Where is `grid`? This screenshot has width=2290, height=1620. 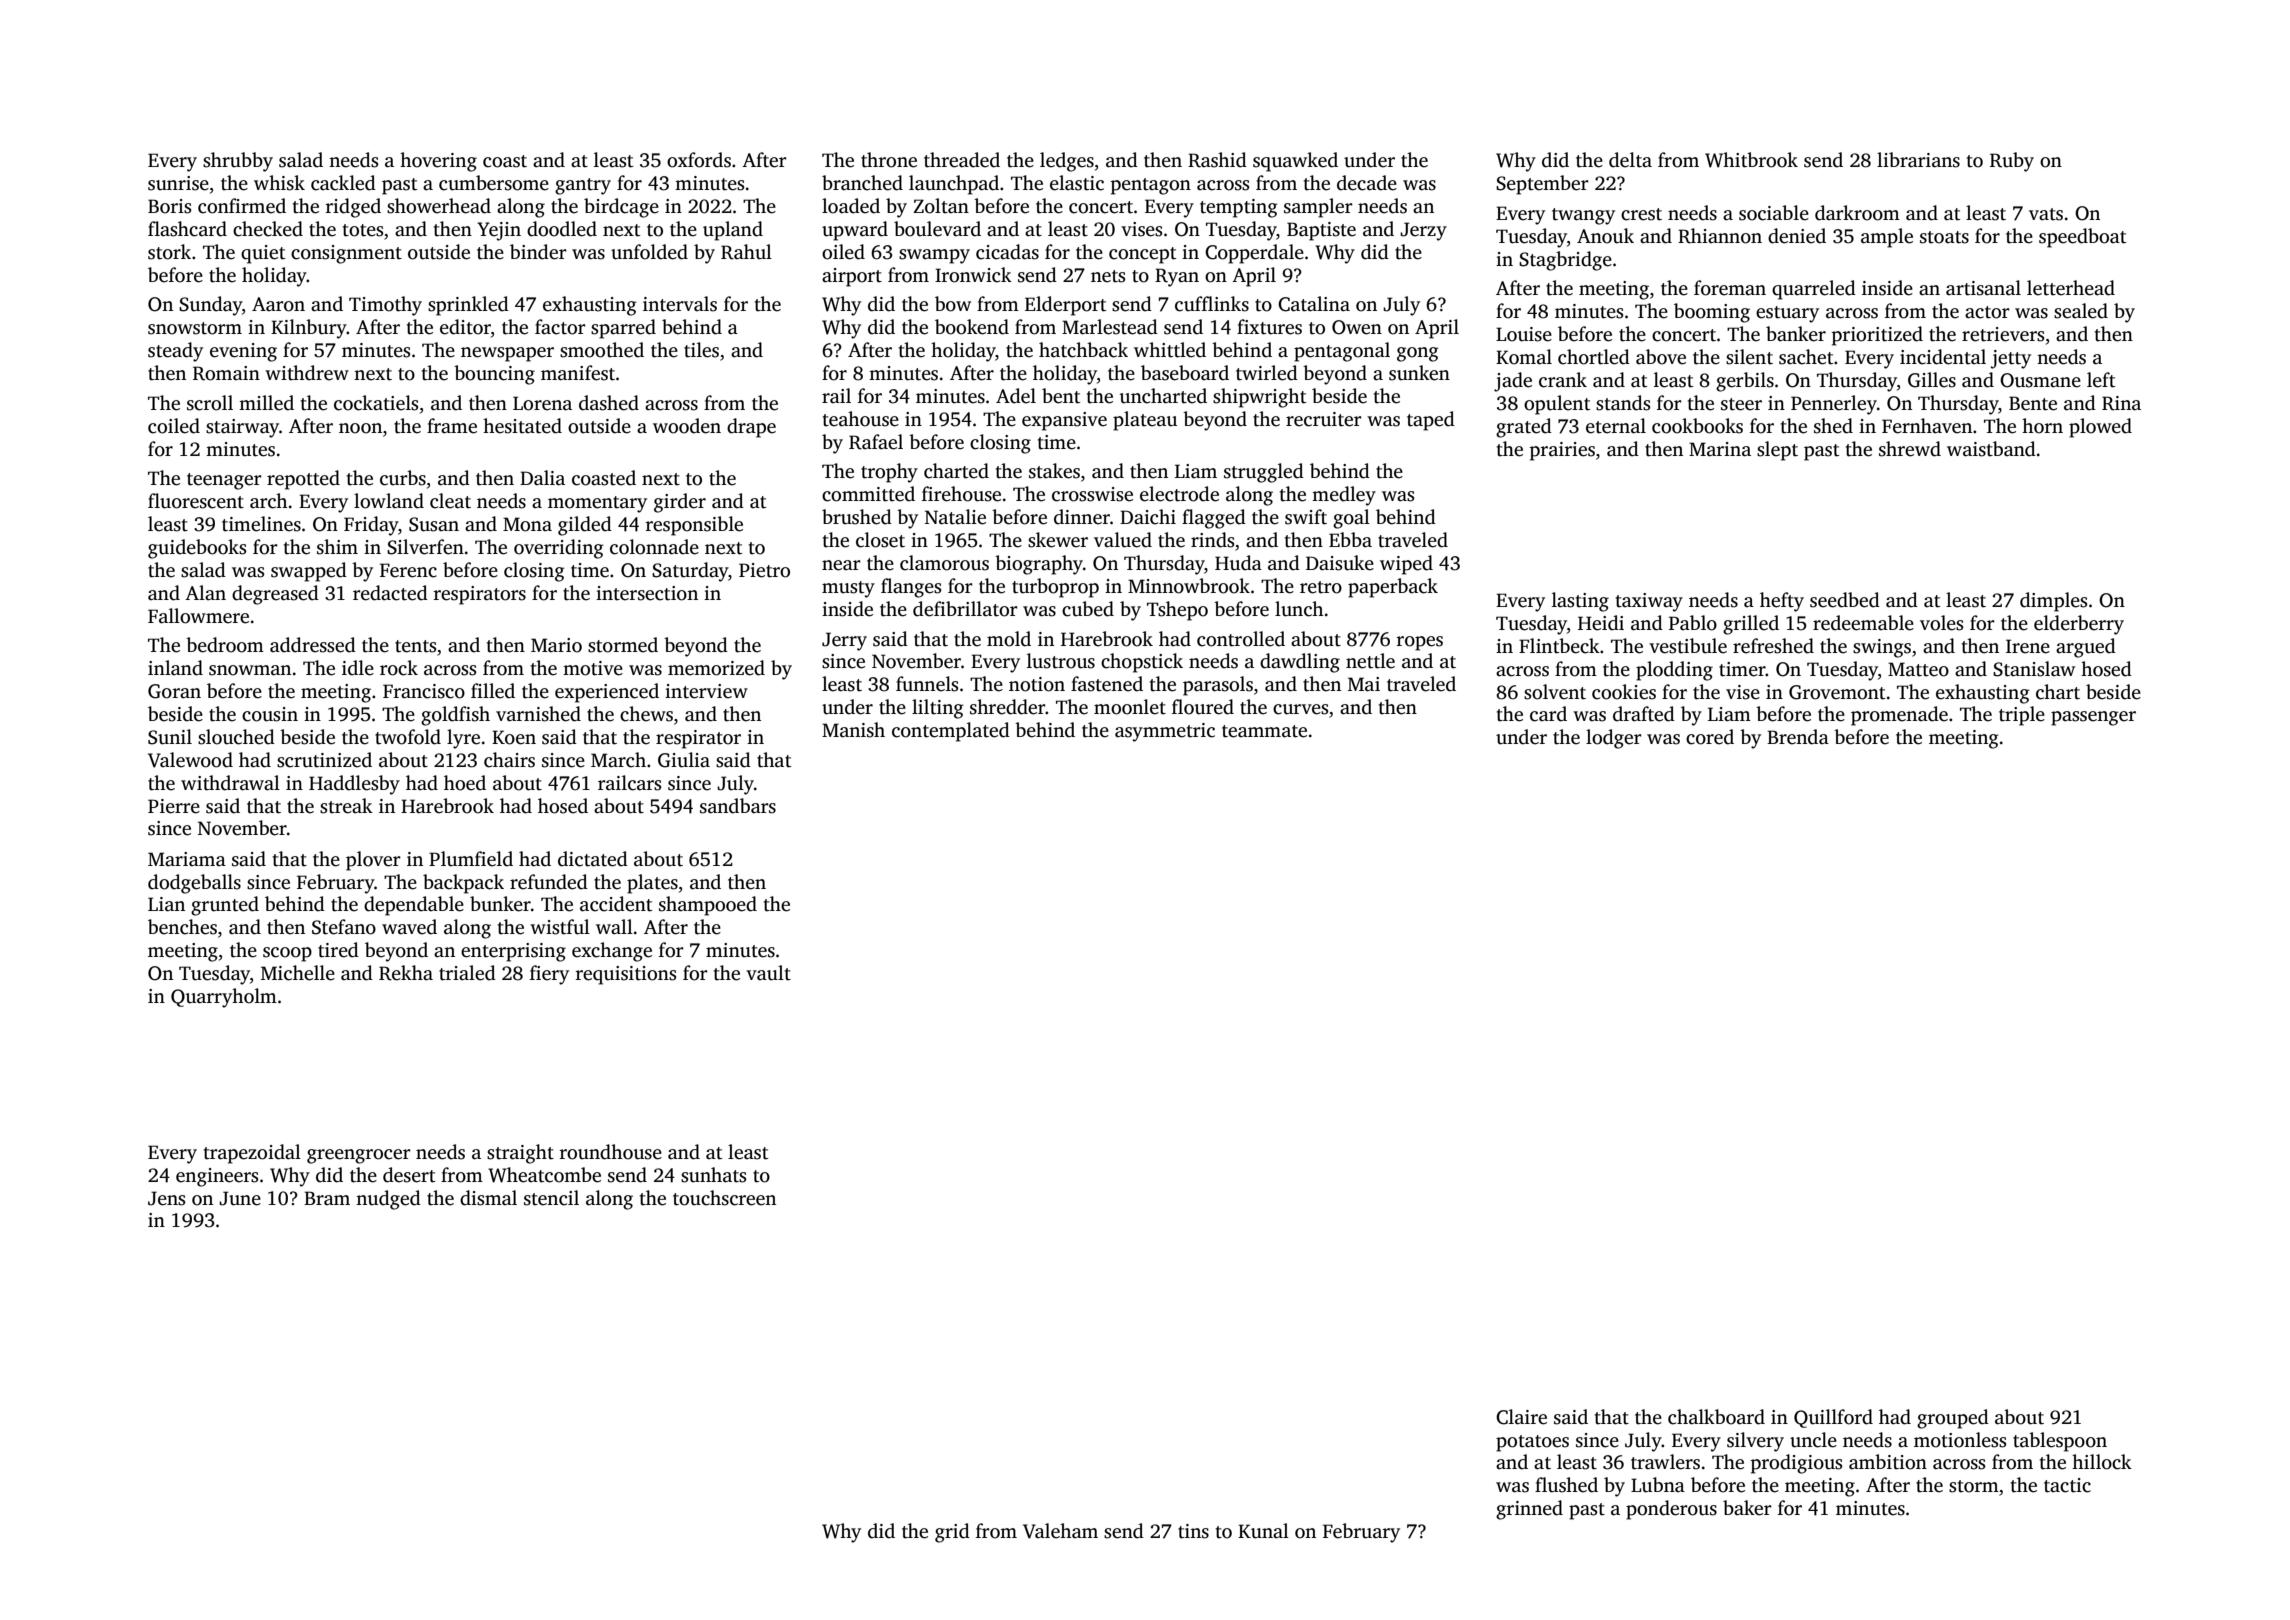
grid is located at coordinates (952, 1533).
